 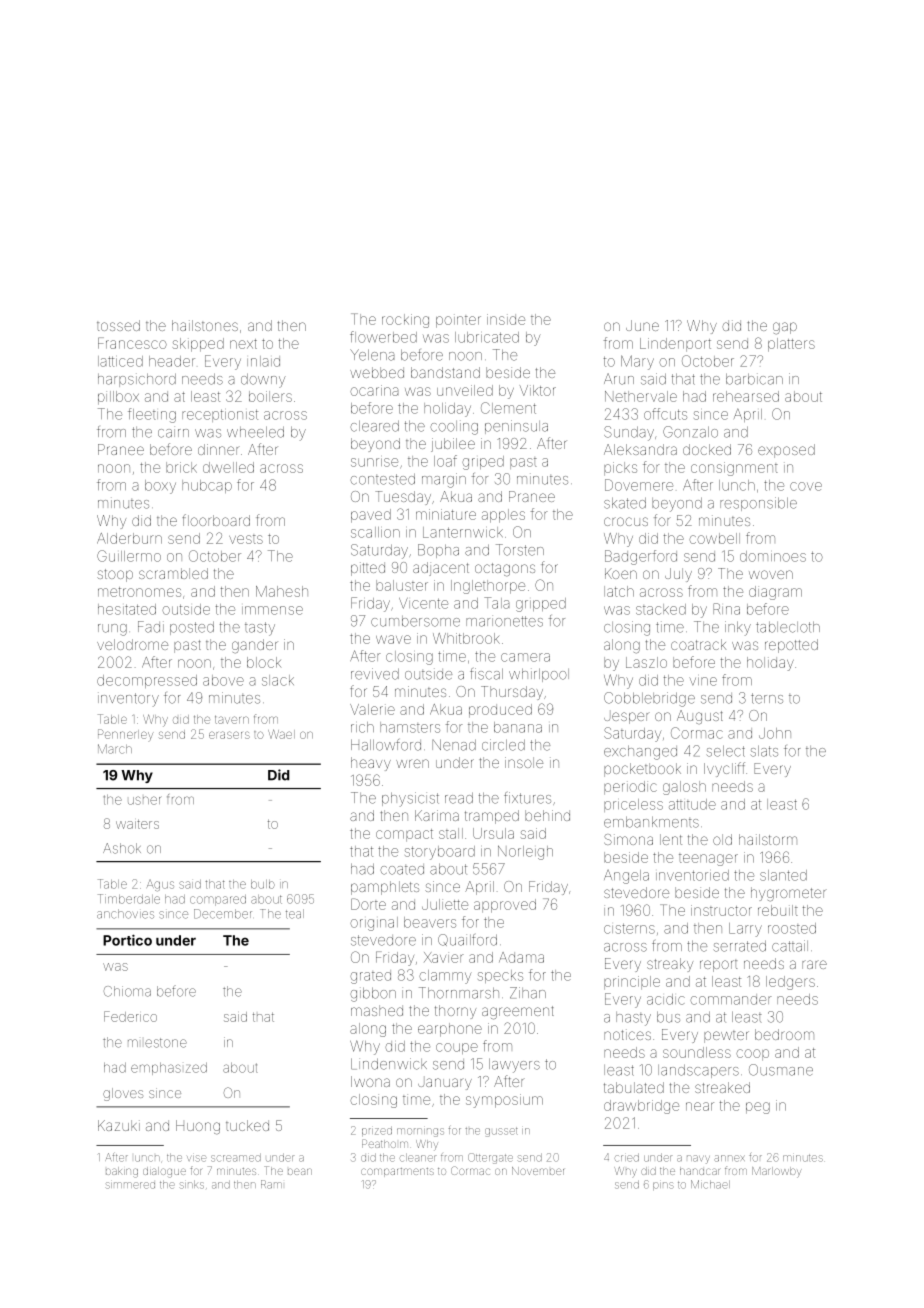 I want to click on baking, so click(x=122, y=1172).
